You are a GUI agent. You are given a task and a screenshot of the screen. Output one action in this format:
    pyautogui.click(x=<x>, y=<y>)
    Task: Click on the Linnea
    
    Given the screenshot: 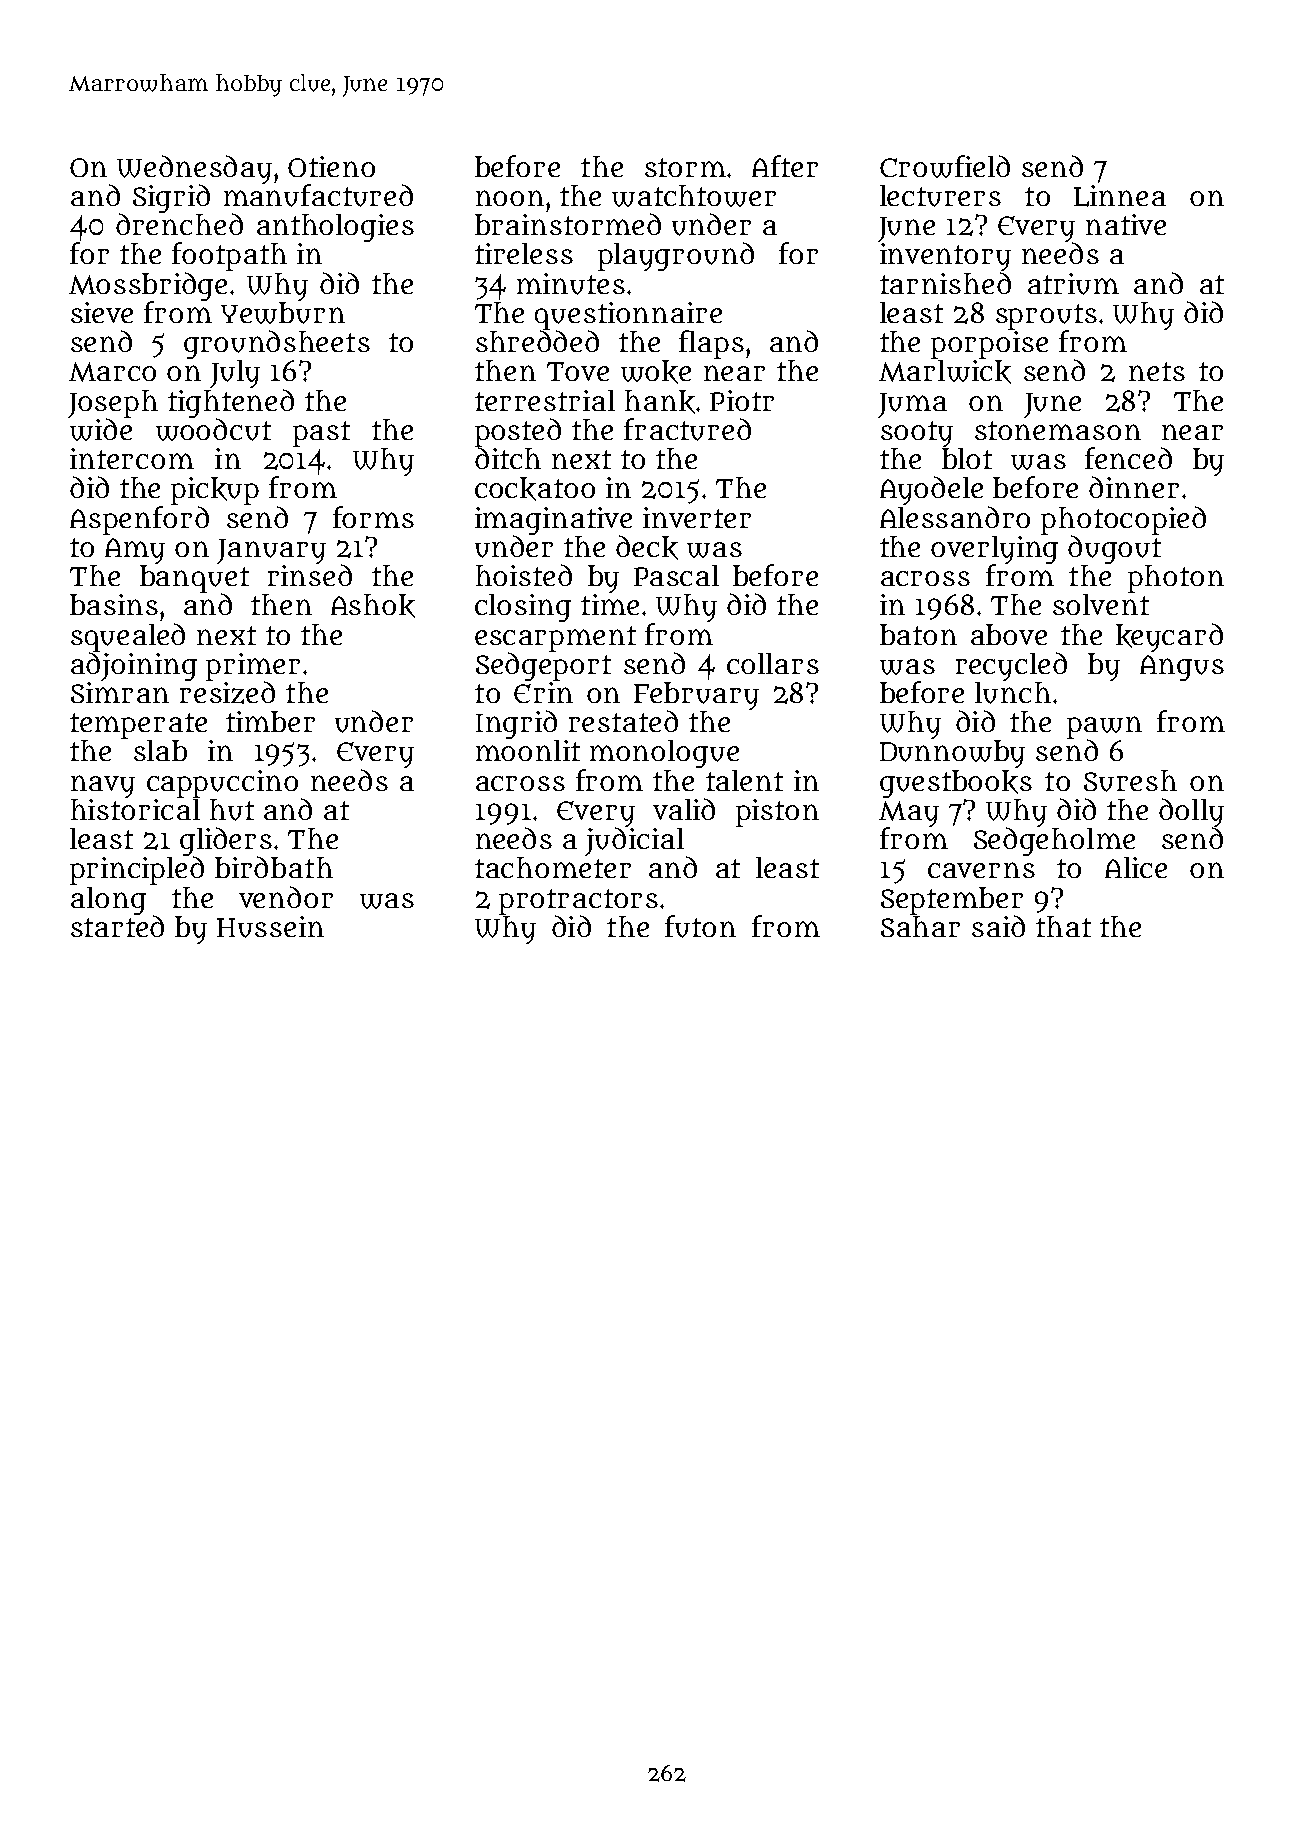 What is the action you would take?
    pyautogui.click(x=1120, y=196)
